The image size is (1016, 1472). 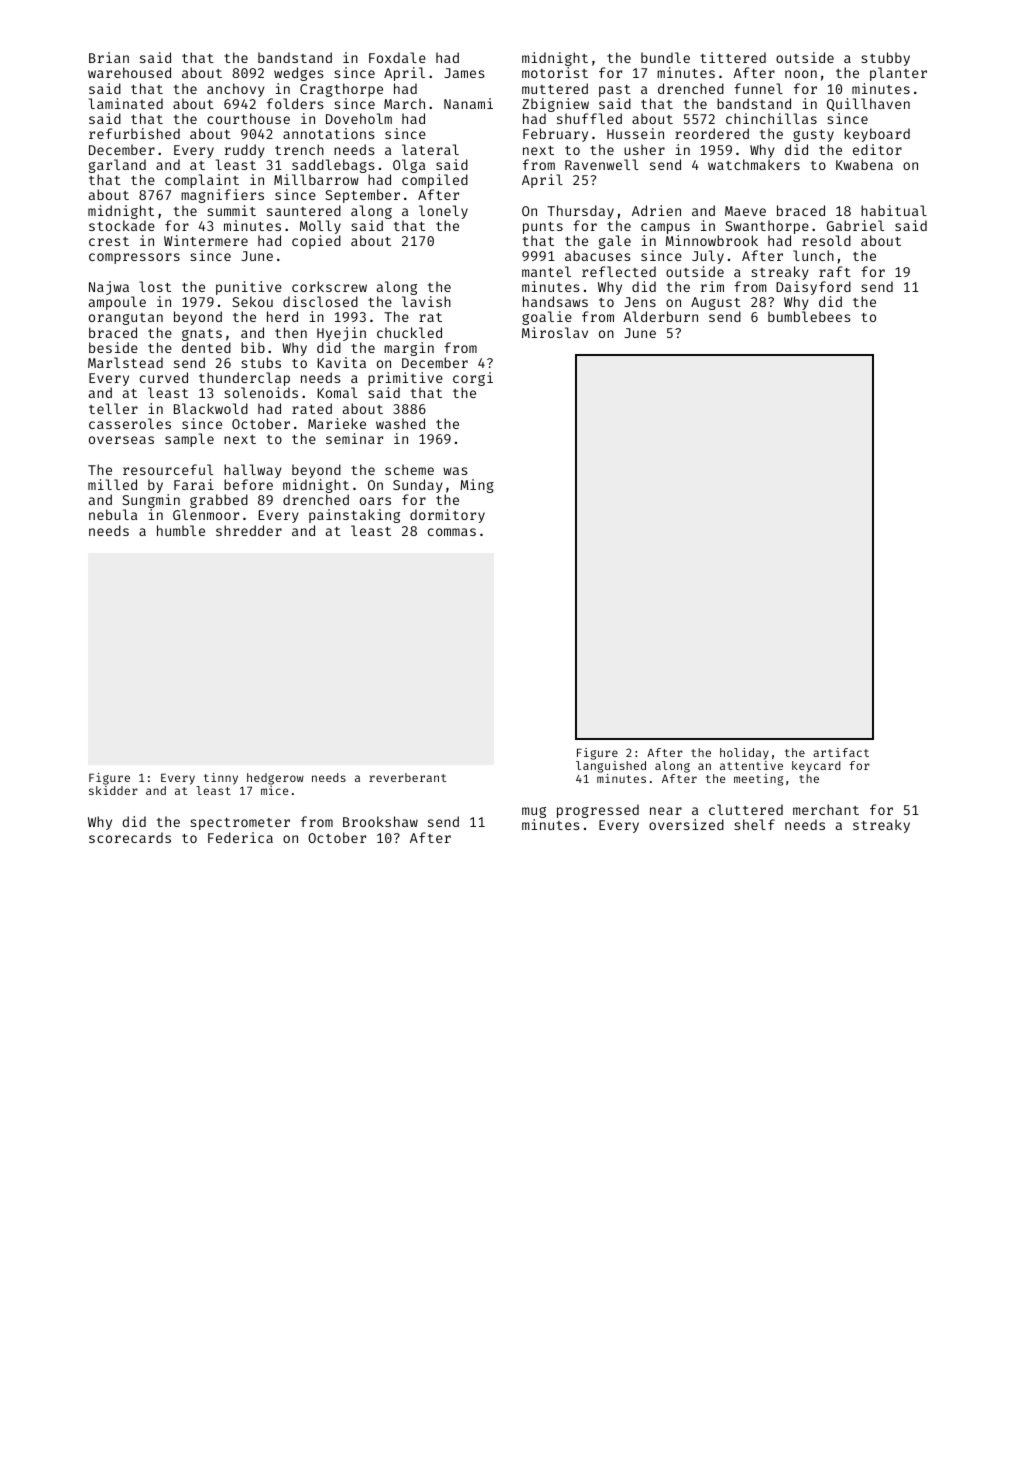 What do you see at coordinates (464, 73) in the document?
I see `James` at bounding box center [464, 73].
